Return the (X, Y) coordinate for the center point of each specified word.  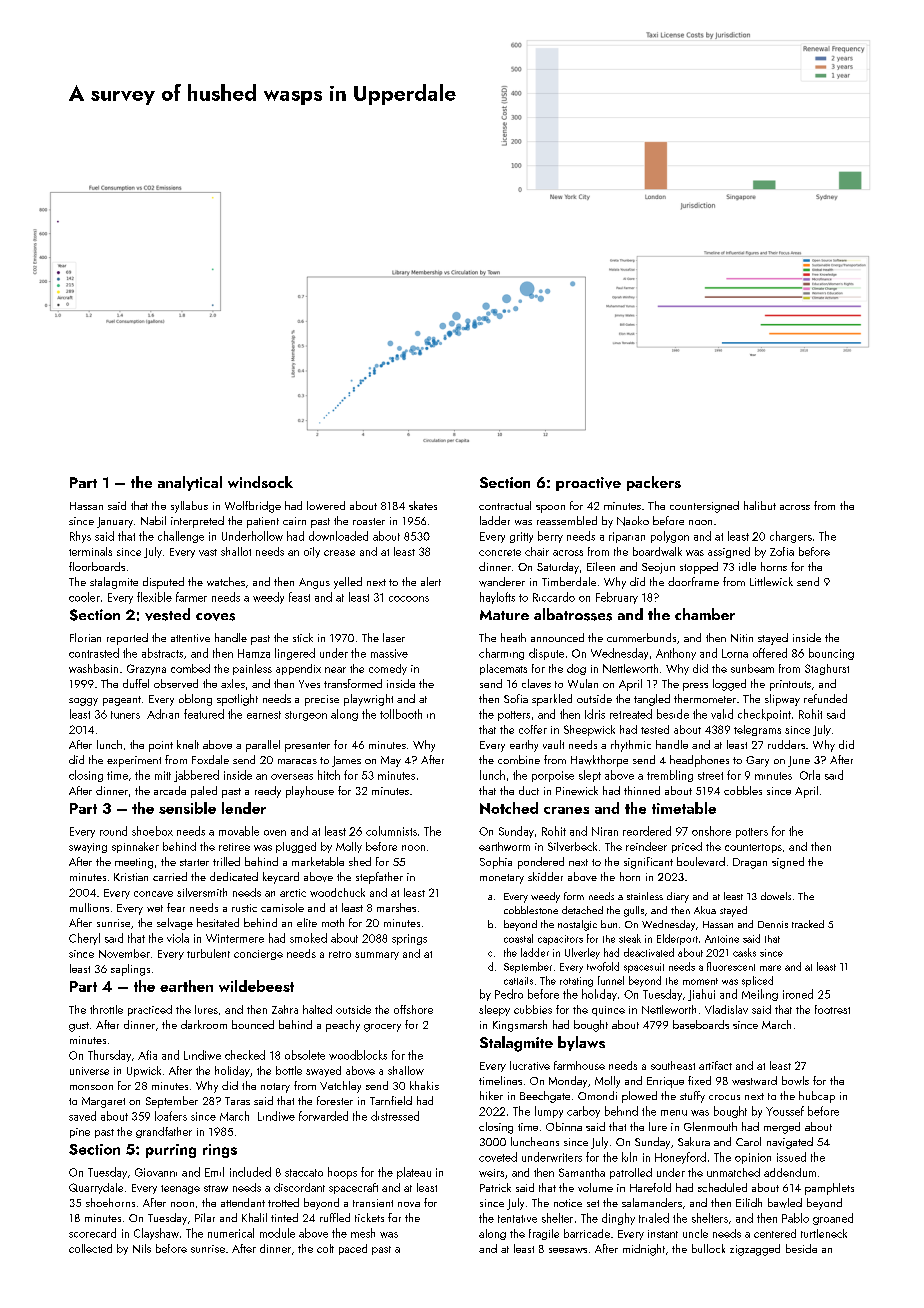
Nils (142, 1248)
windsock (260, 482)
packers (654, 483)
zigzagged (755, 1250)
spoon (550, 509)
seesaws (568, 1250)
